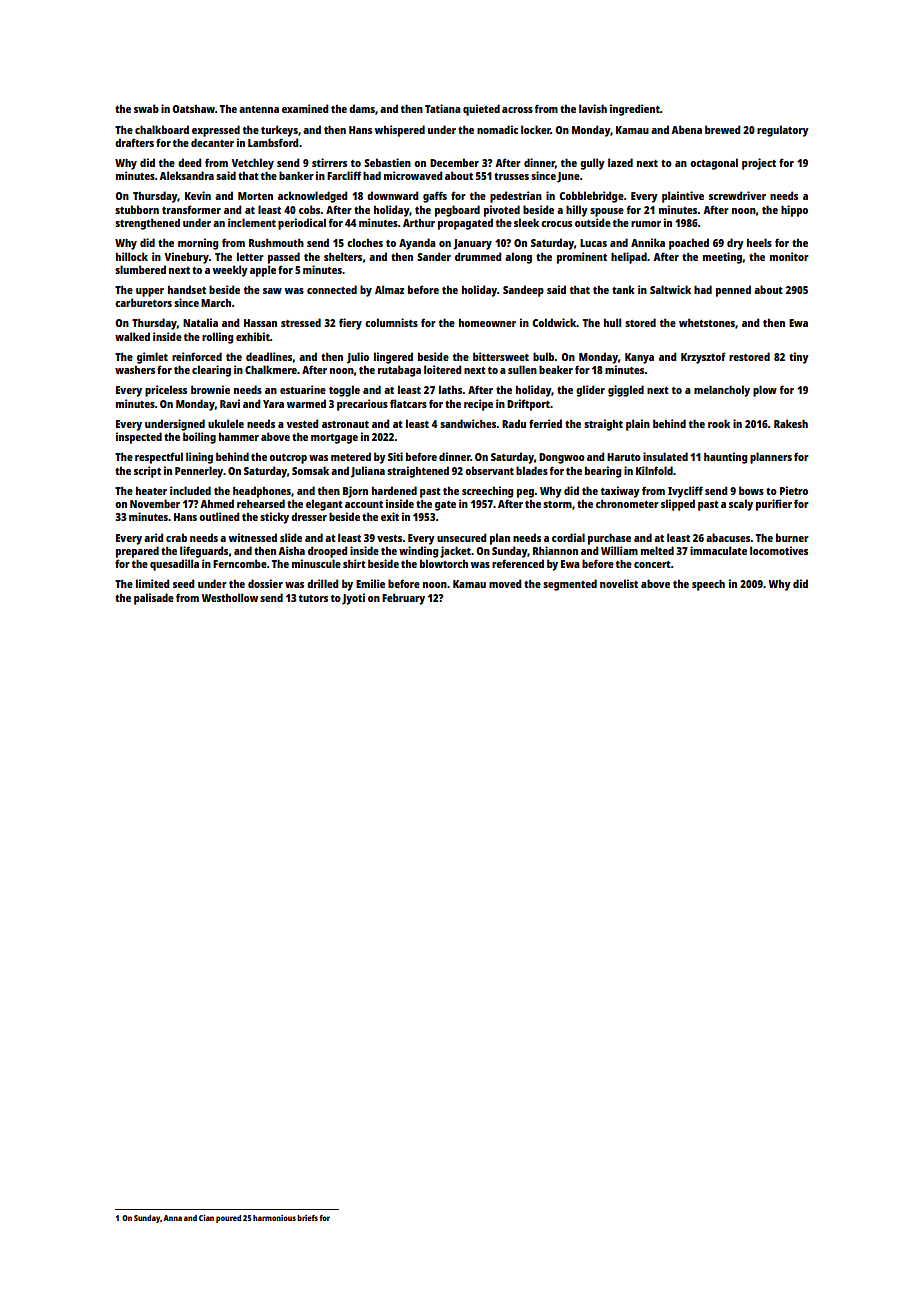 This document has height=1308, width=924. I want to click on transformer, so click(191, 209).
